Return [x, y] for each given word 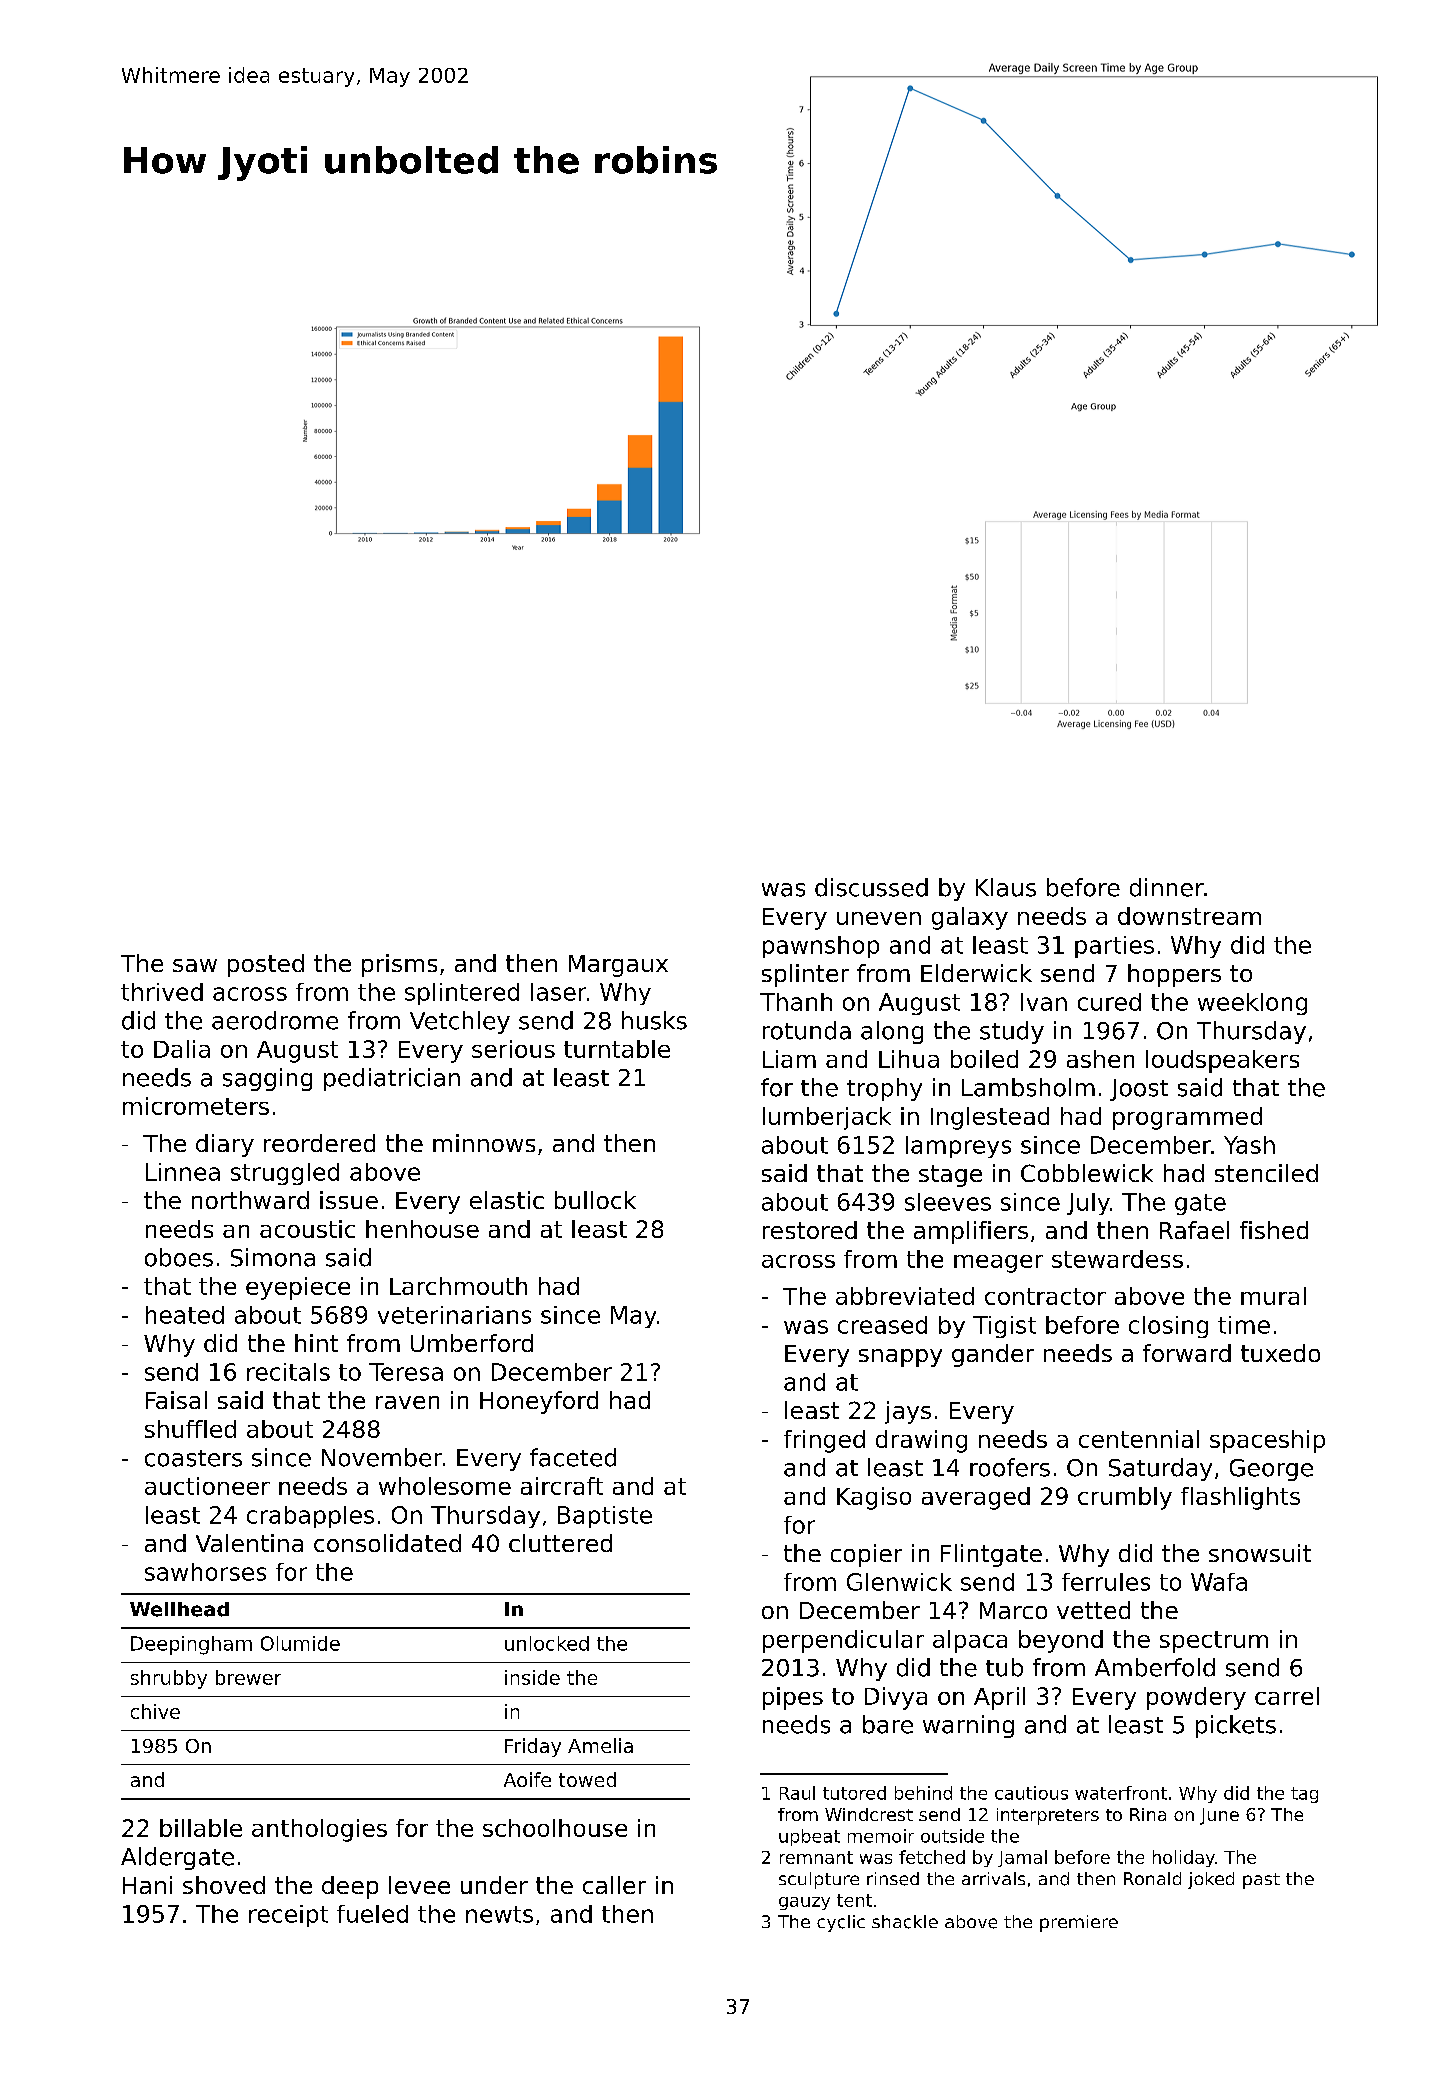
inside [532, 1677]
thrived [162, 992]
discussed [871, 887]
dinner [1167, 887]
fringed [824, 1441]
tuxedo [1280, 1353]
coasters [193, 1458]
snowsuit [1260, 1553]
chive [155, 1711]
